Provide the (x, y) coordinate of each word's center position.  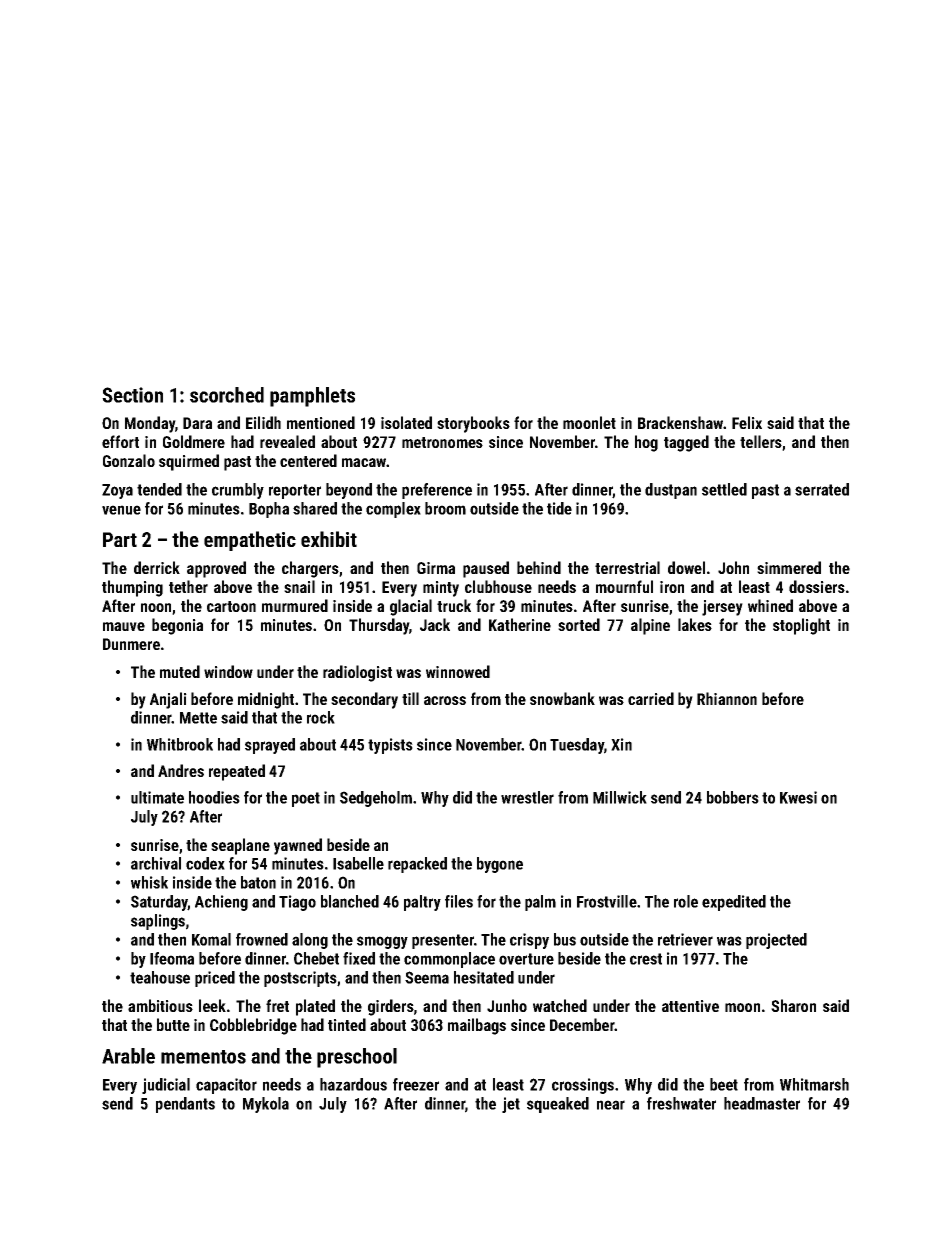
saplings (158, 922)
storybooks (473, 424)
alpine (650, 626)
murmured (295, 605)
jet (511, 1105)
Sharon (793, 1005)
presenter (443, 941)
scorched (227, 395)
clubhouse (498, 586)
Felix (747, 422)
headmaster (762, 1103)
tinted (347, 1024)
